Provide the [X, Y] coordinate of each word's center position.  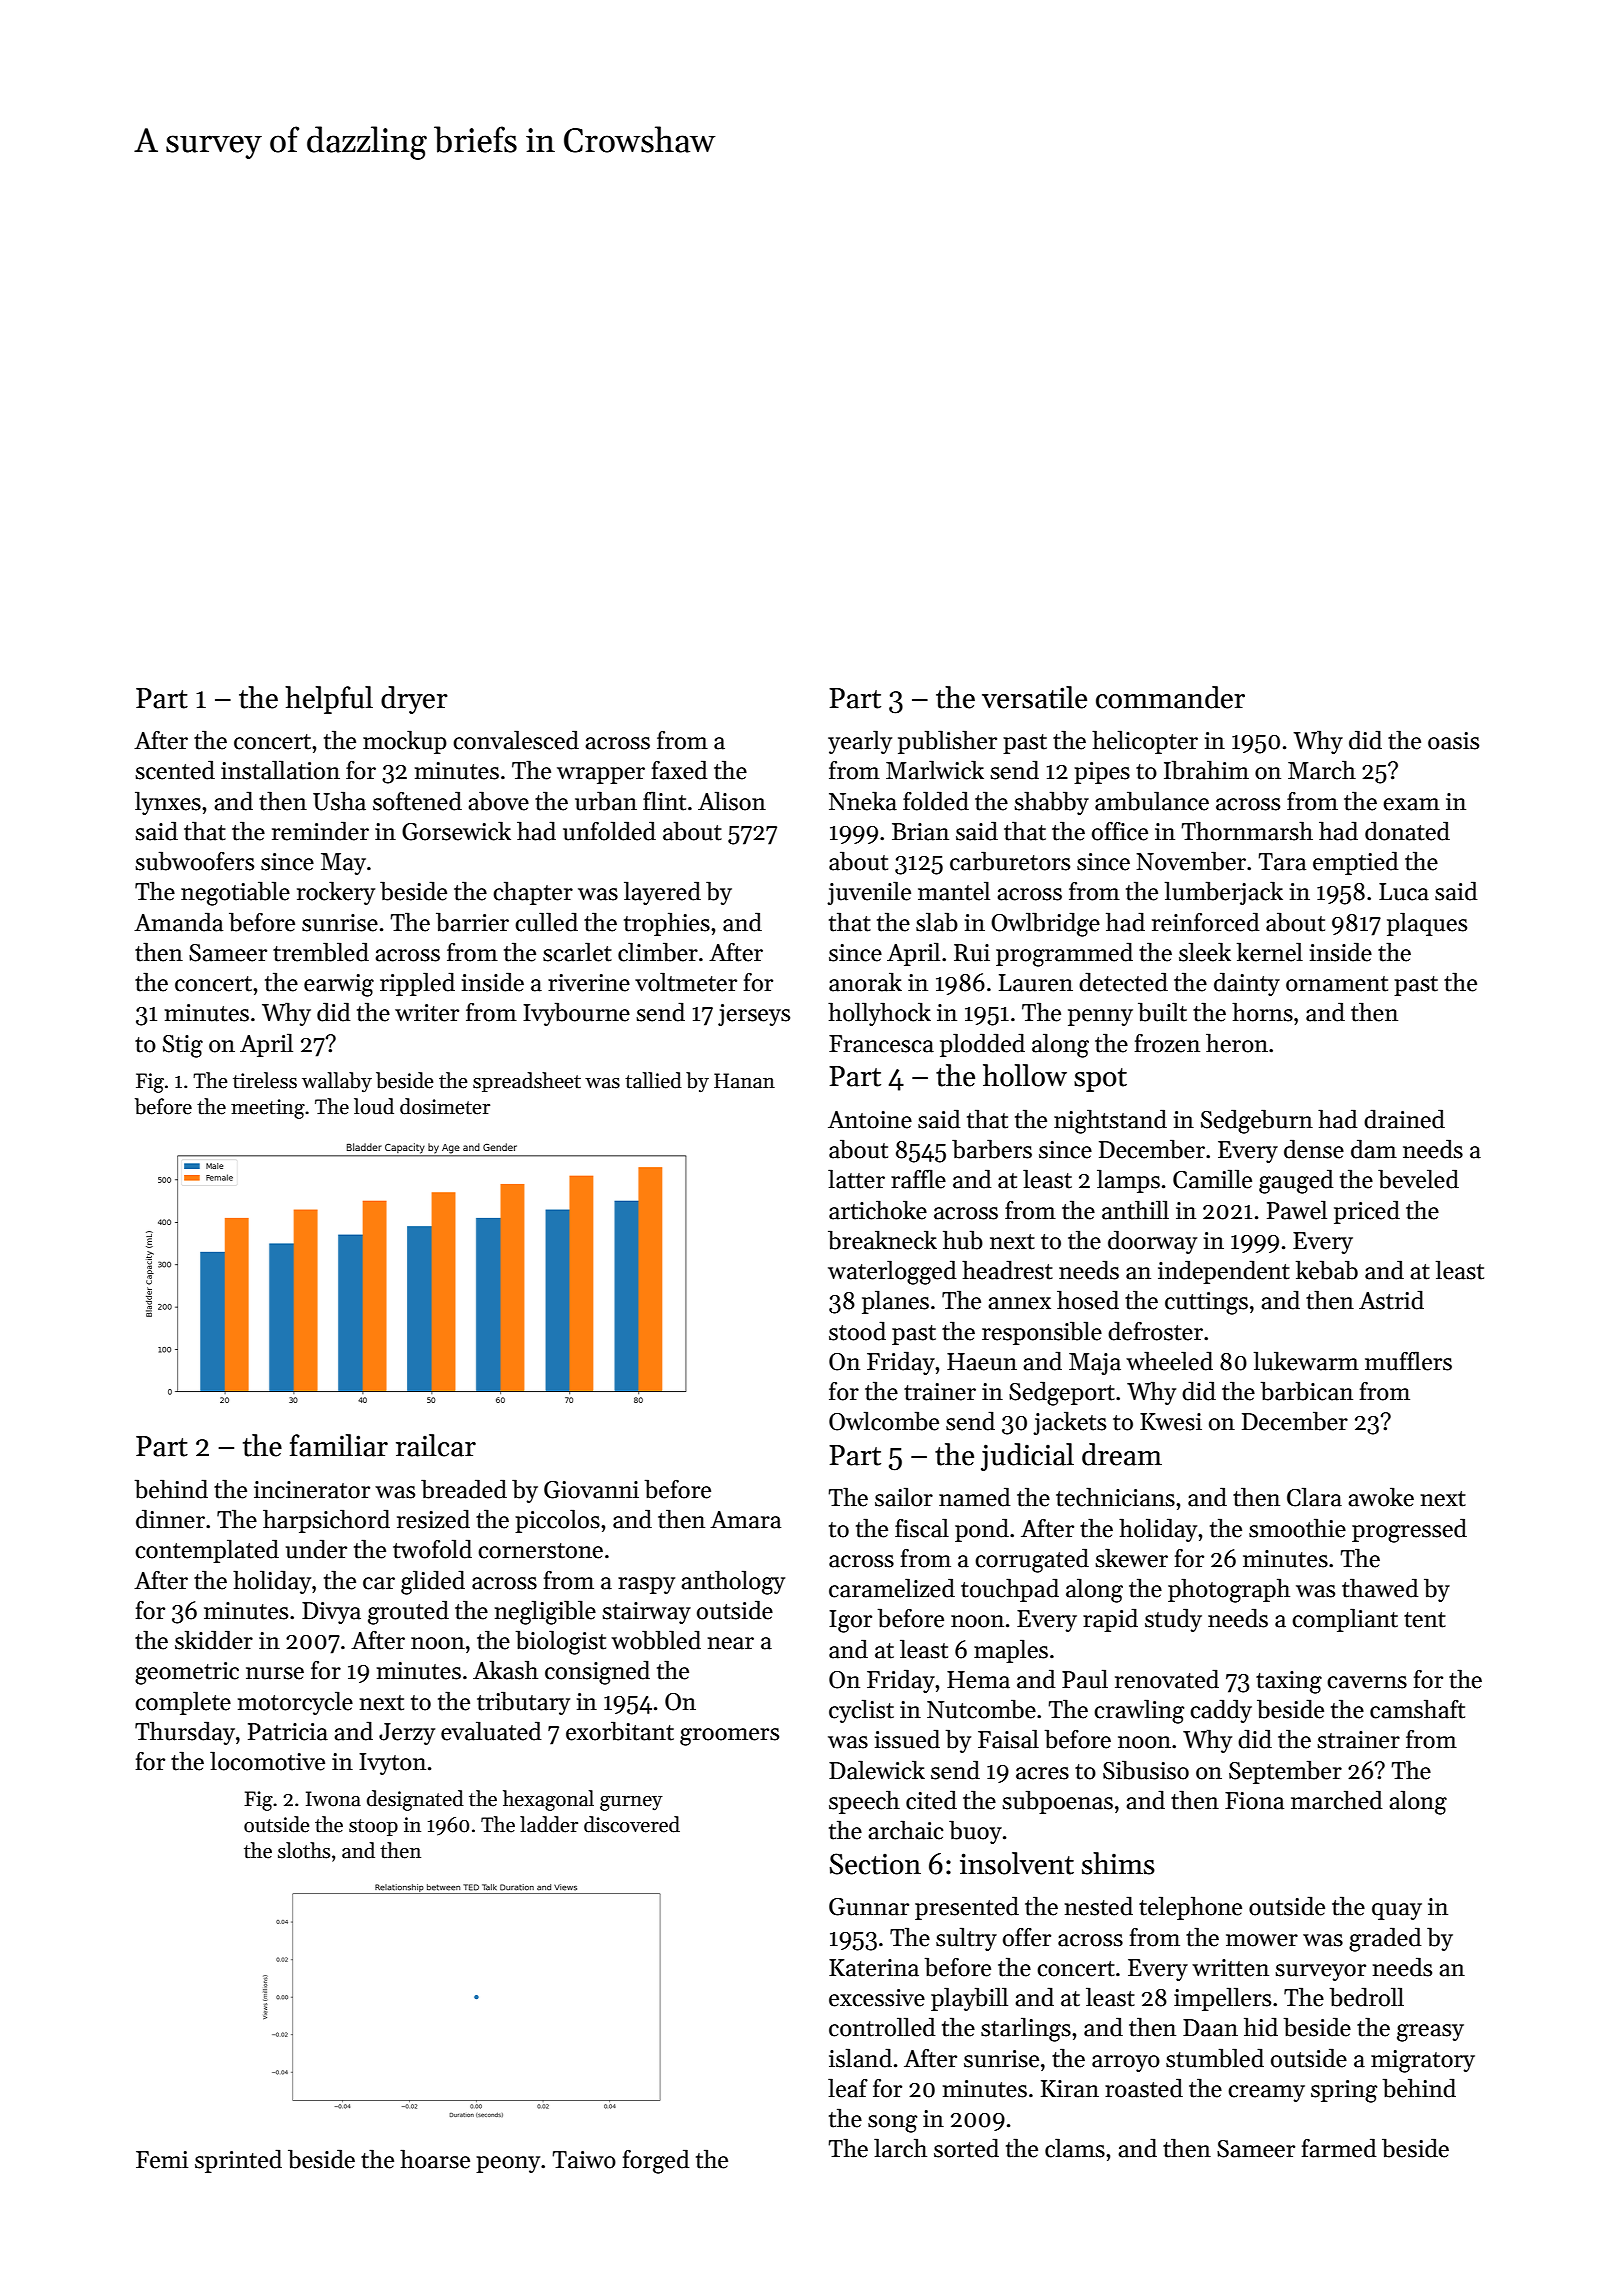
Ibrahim [1206, 770]
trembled [321, 952]
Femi [162, 2160]
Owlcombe [884, 1421]
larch [900, 2148]
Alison [732, 801]
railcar [436, 1445]
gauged [1296, 1181]
